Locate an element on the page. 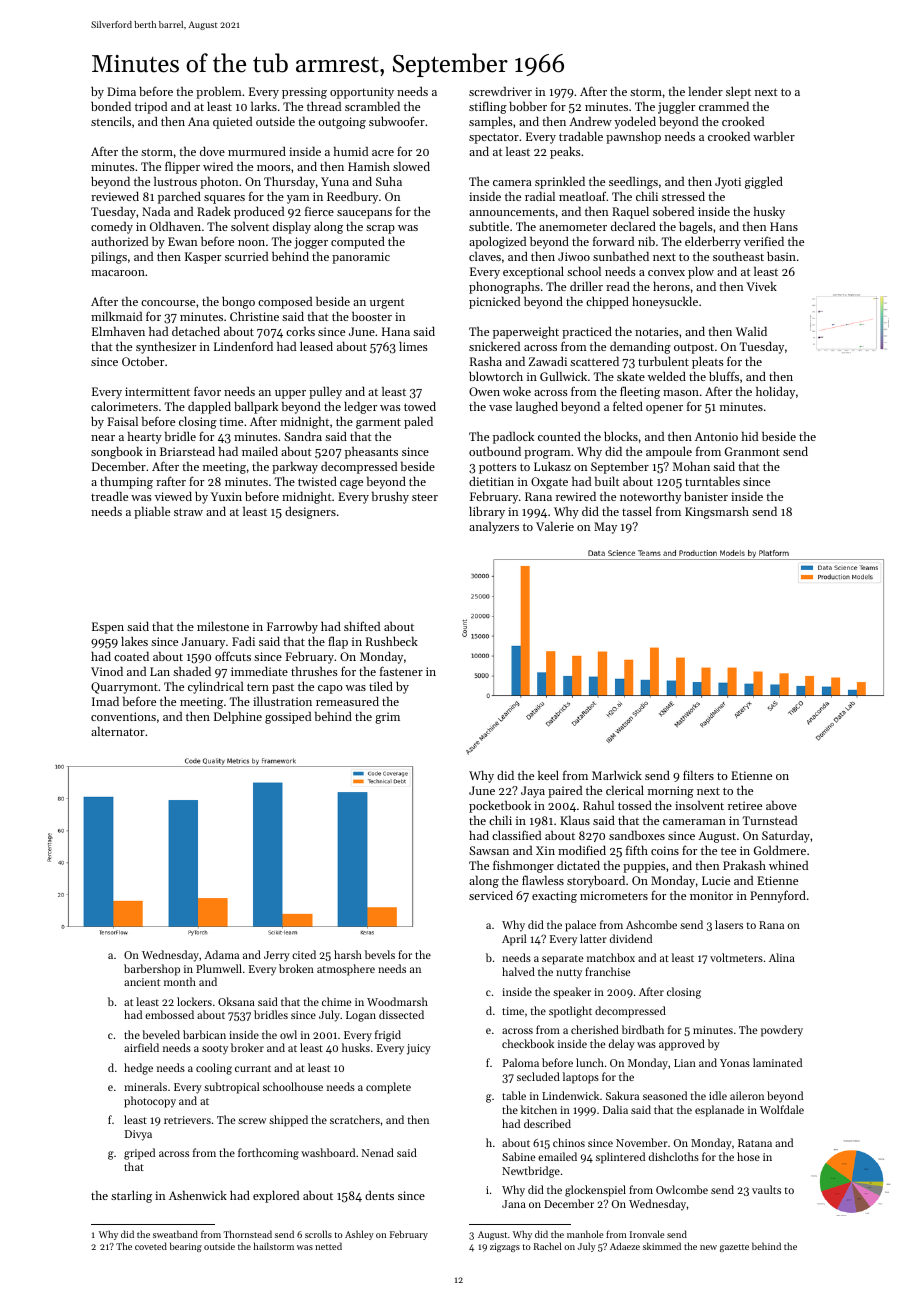 This image has width=908, height=1316. bonded is located at coordinates (111, 106).
